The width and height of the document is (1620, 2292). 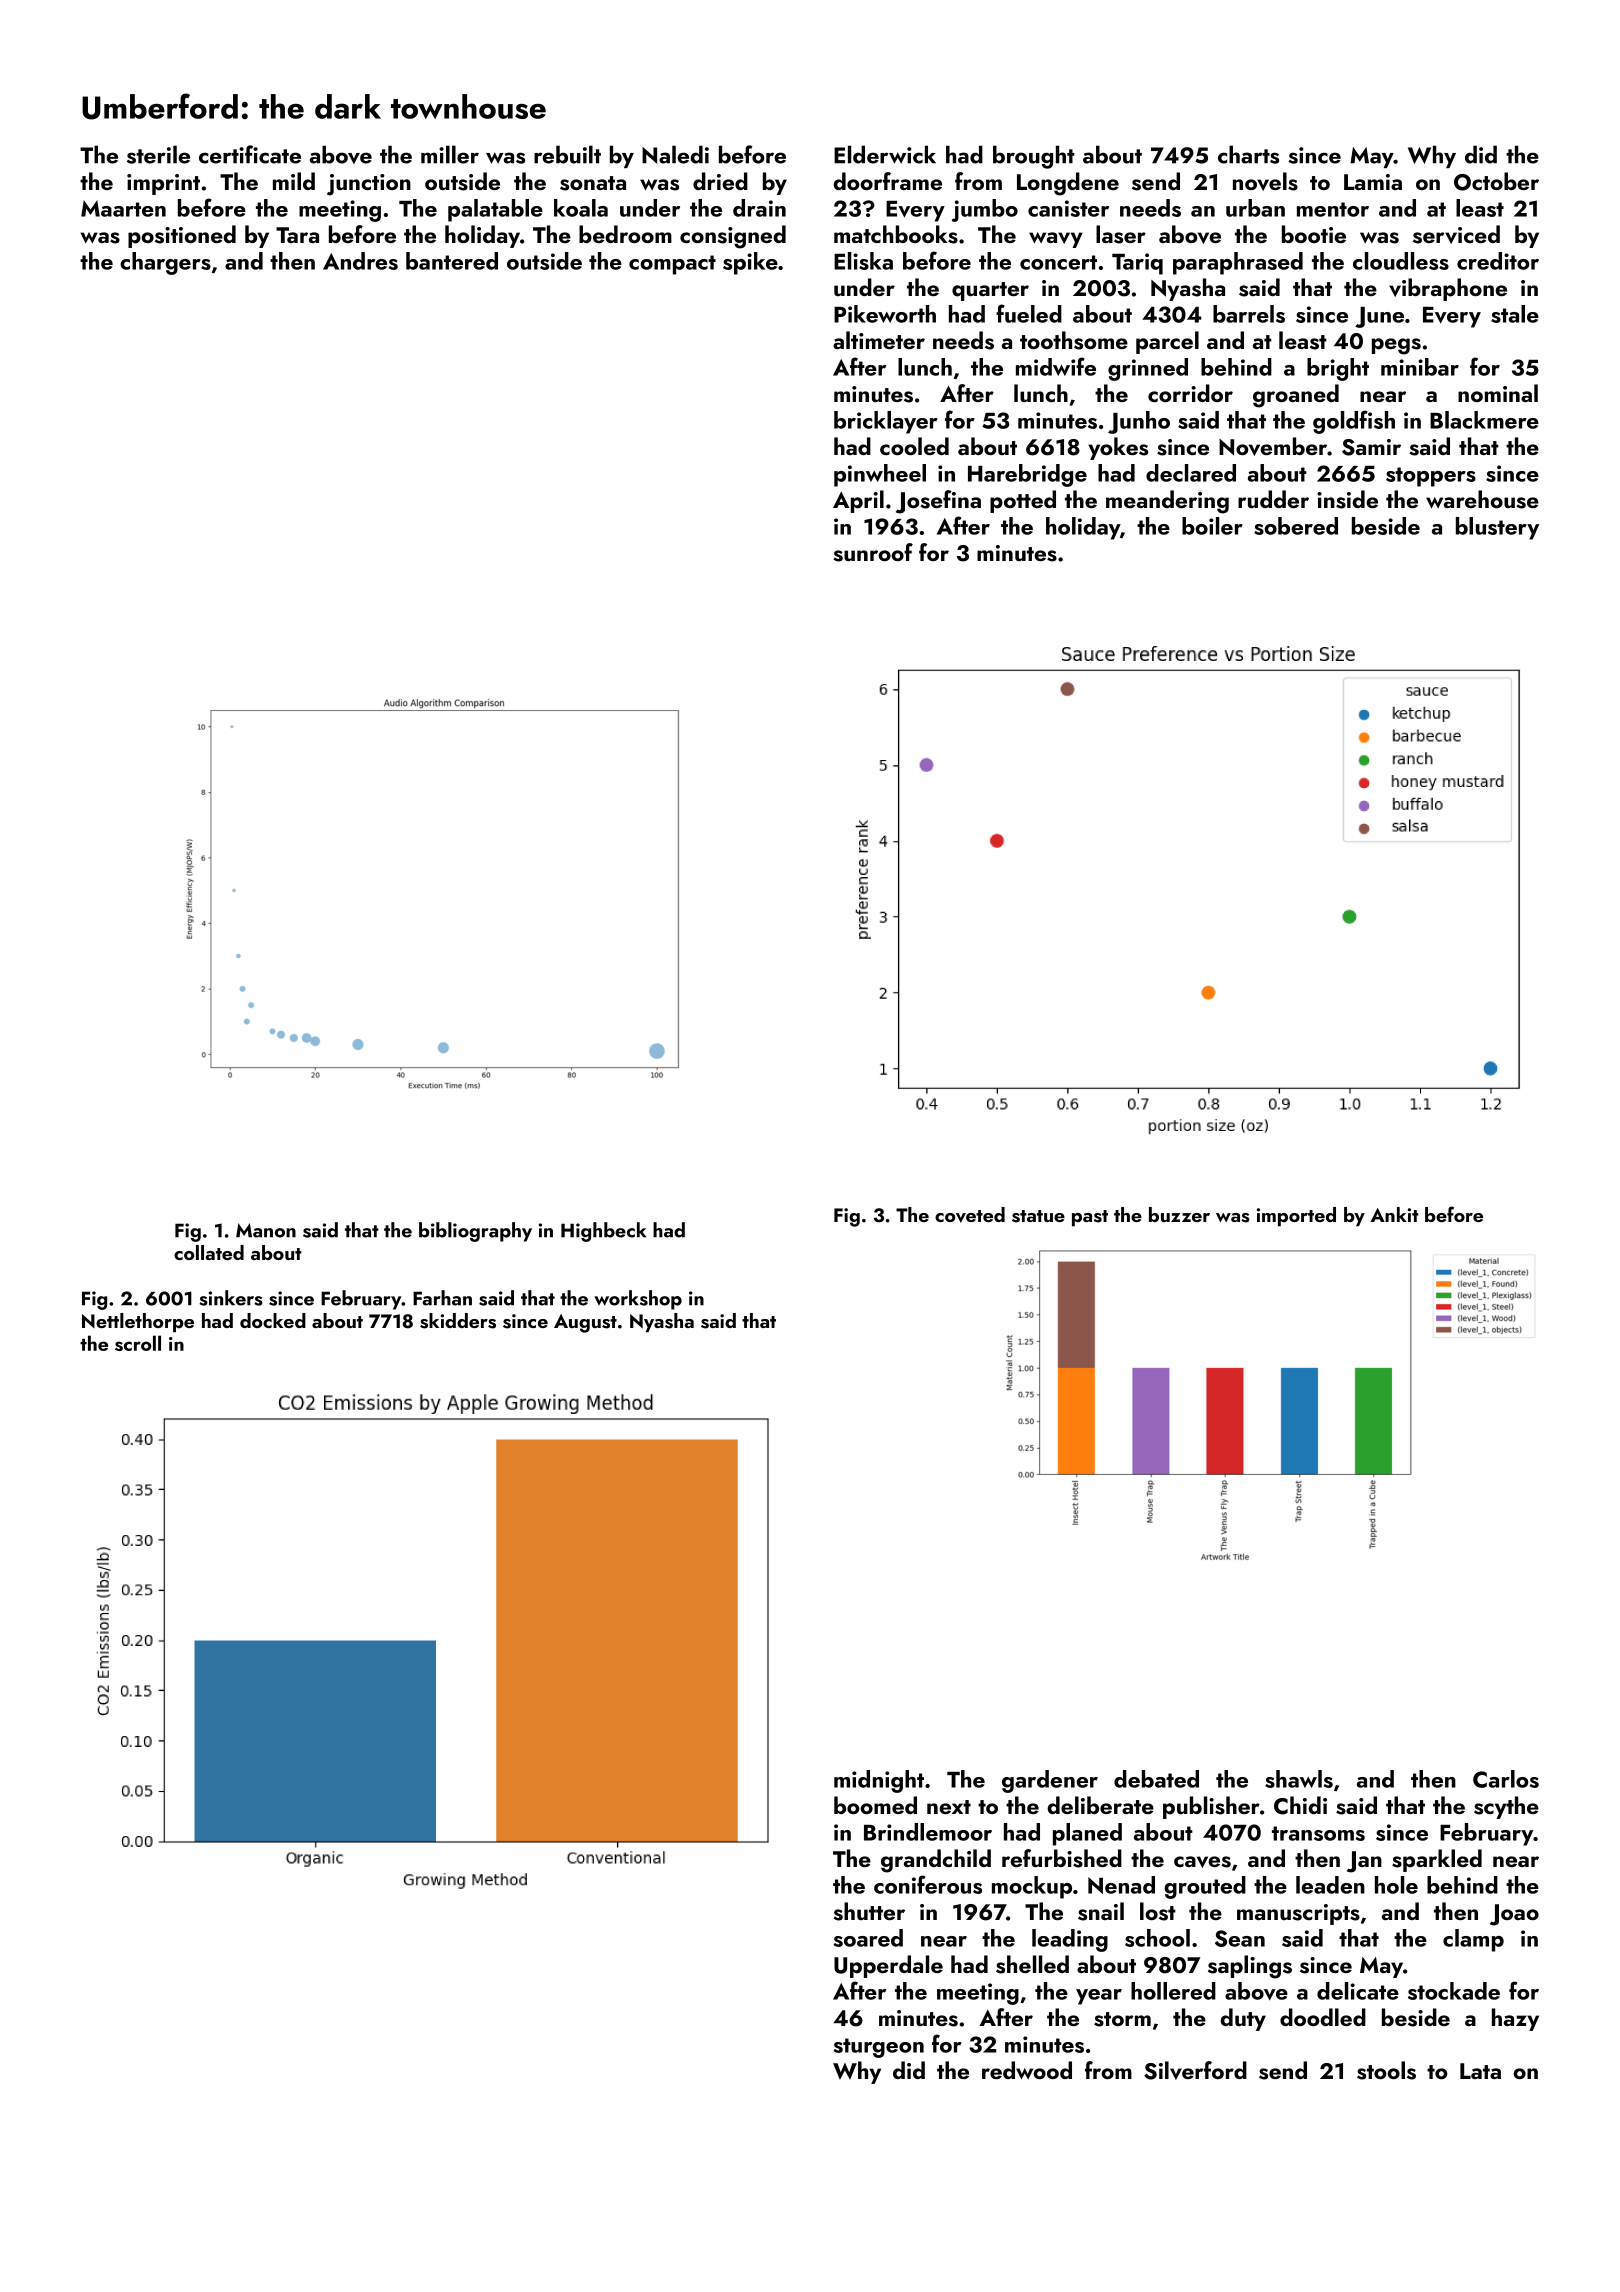 I want to click on Silverford, so click(x=1195, y=2070).
